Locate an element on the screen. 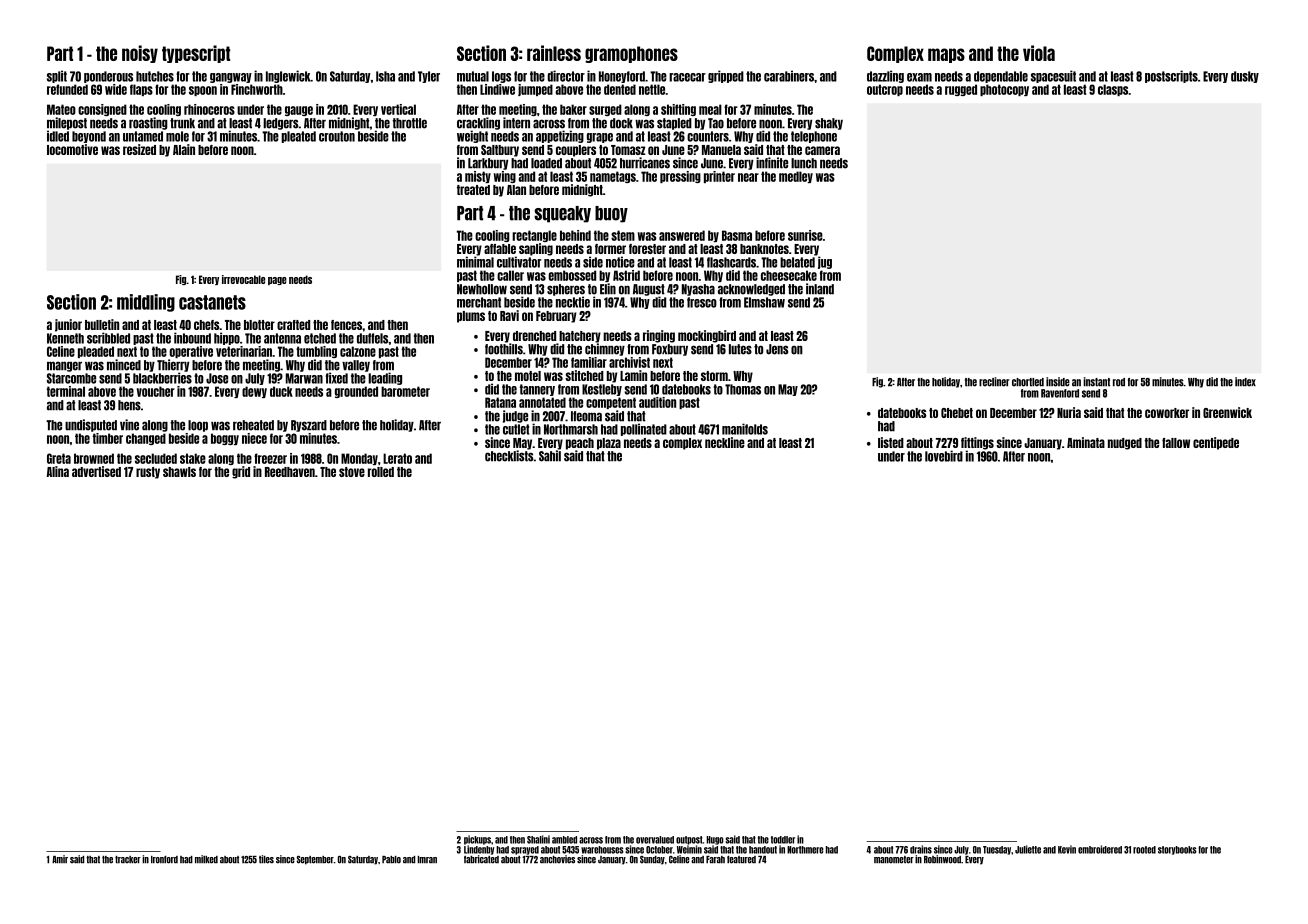 The height and width of the screenshot is (924, 1308). anchovies is located at coordinates (557, 859).
